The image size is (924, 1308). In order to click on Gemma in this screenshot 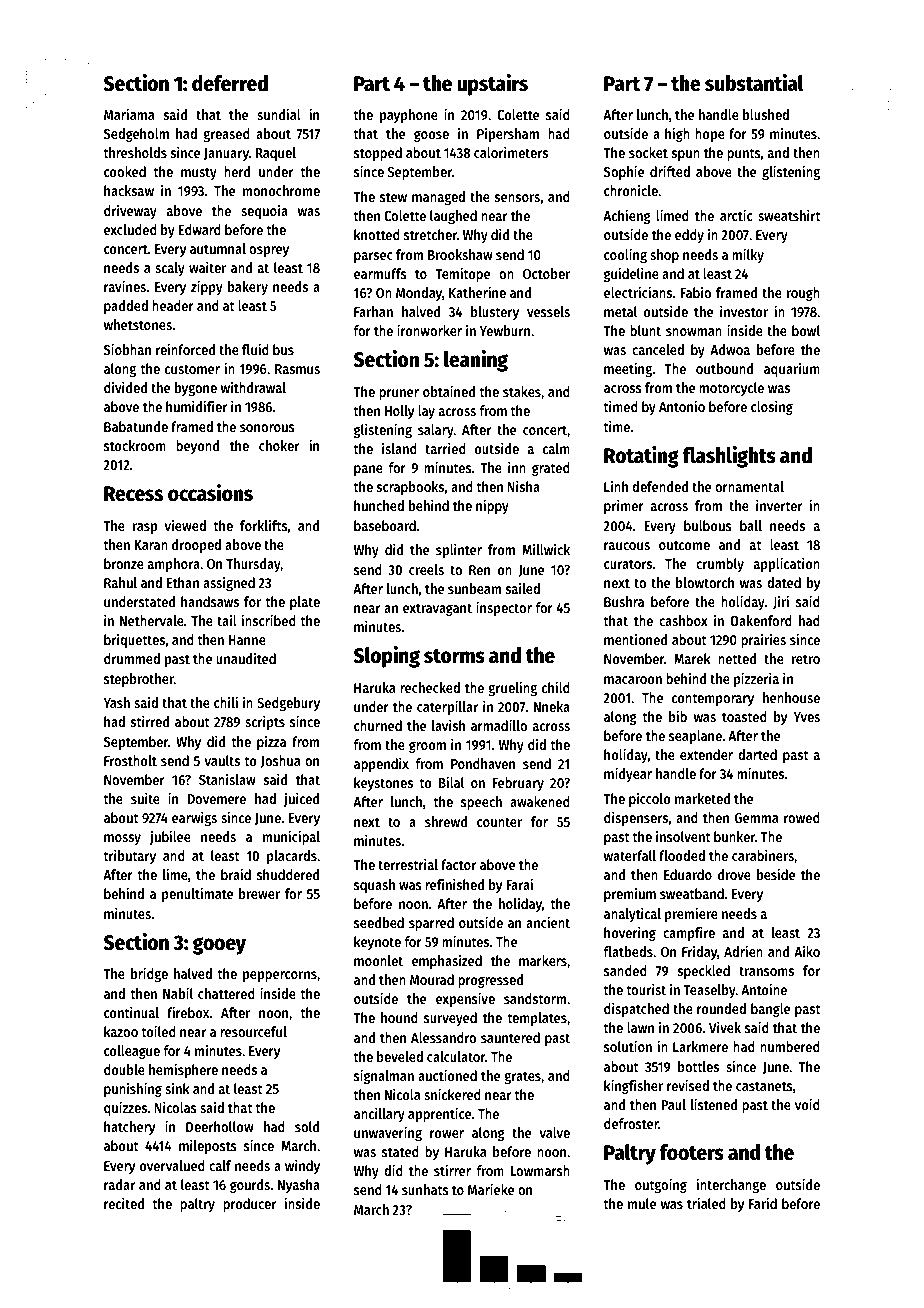, I will do `click(756, 818)`.
